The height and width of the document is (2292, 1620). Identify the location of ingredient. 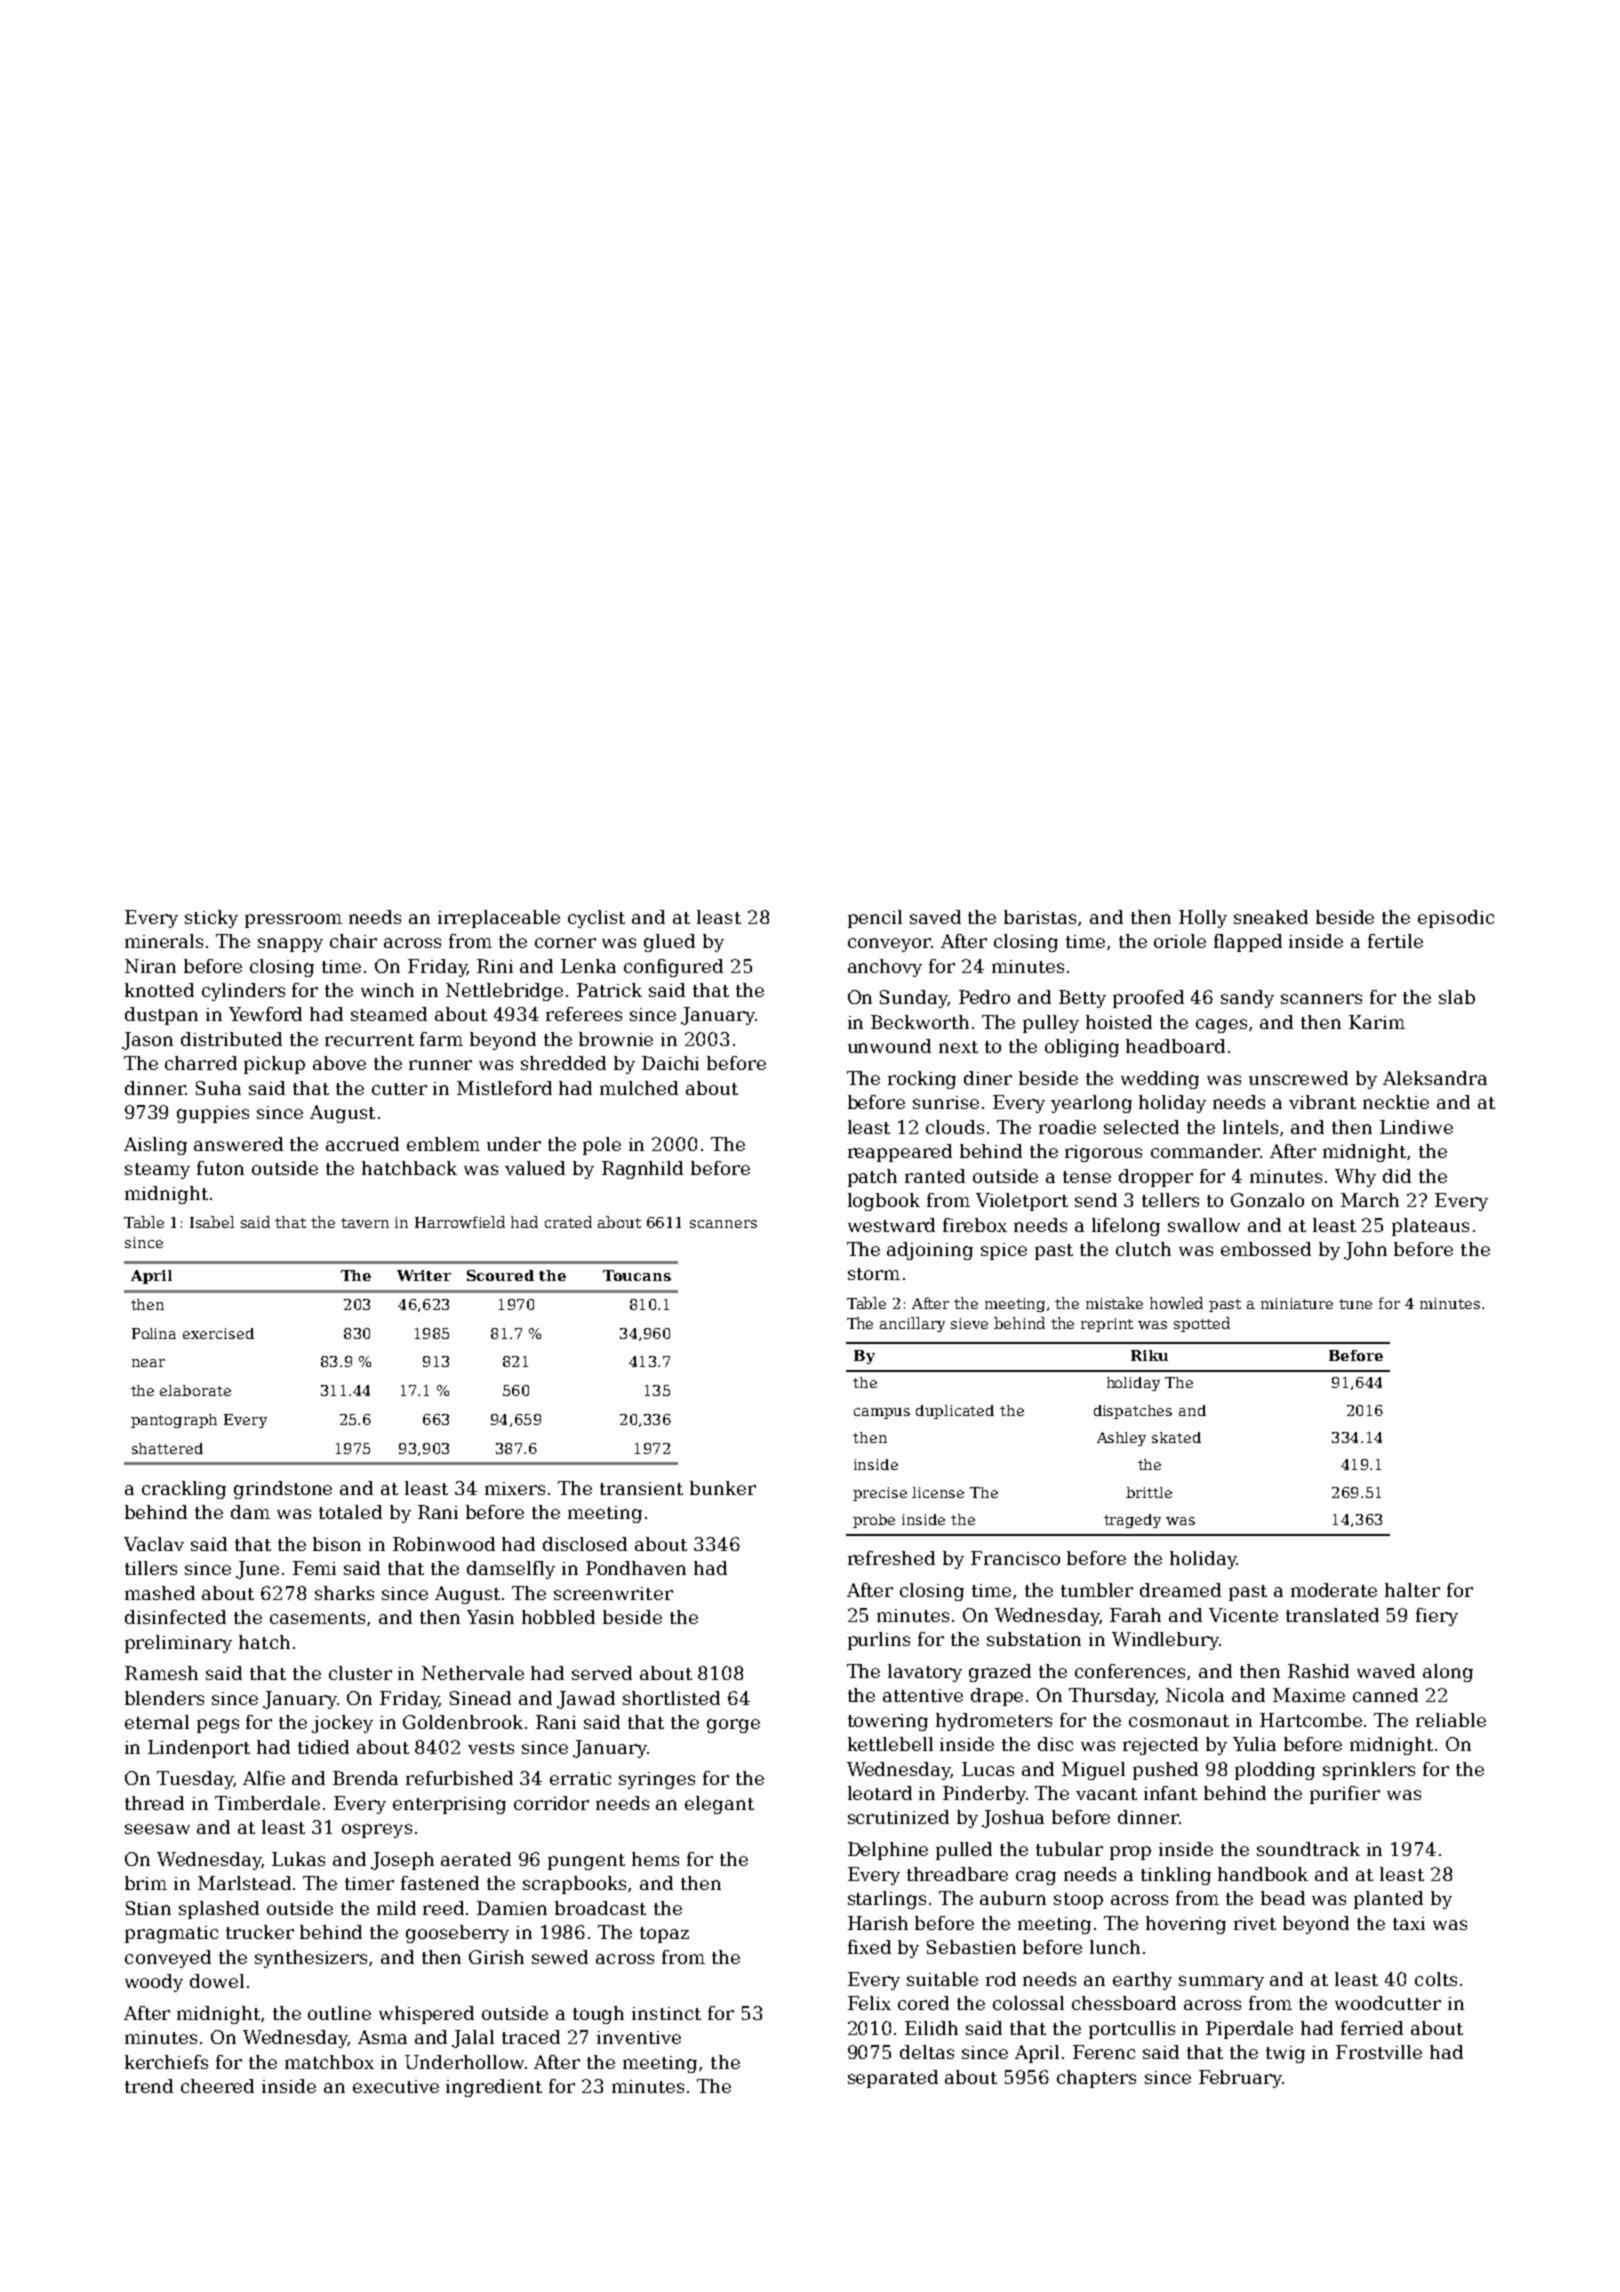
(494, 2088).
